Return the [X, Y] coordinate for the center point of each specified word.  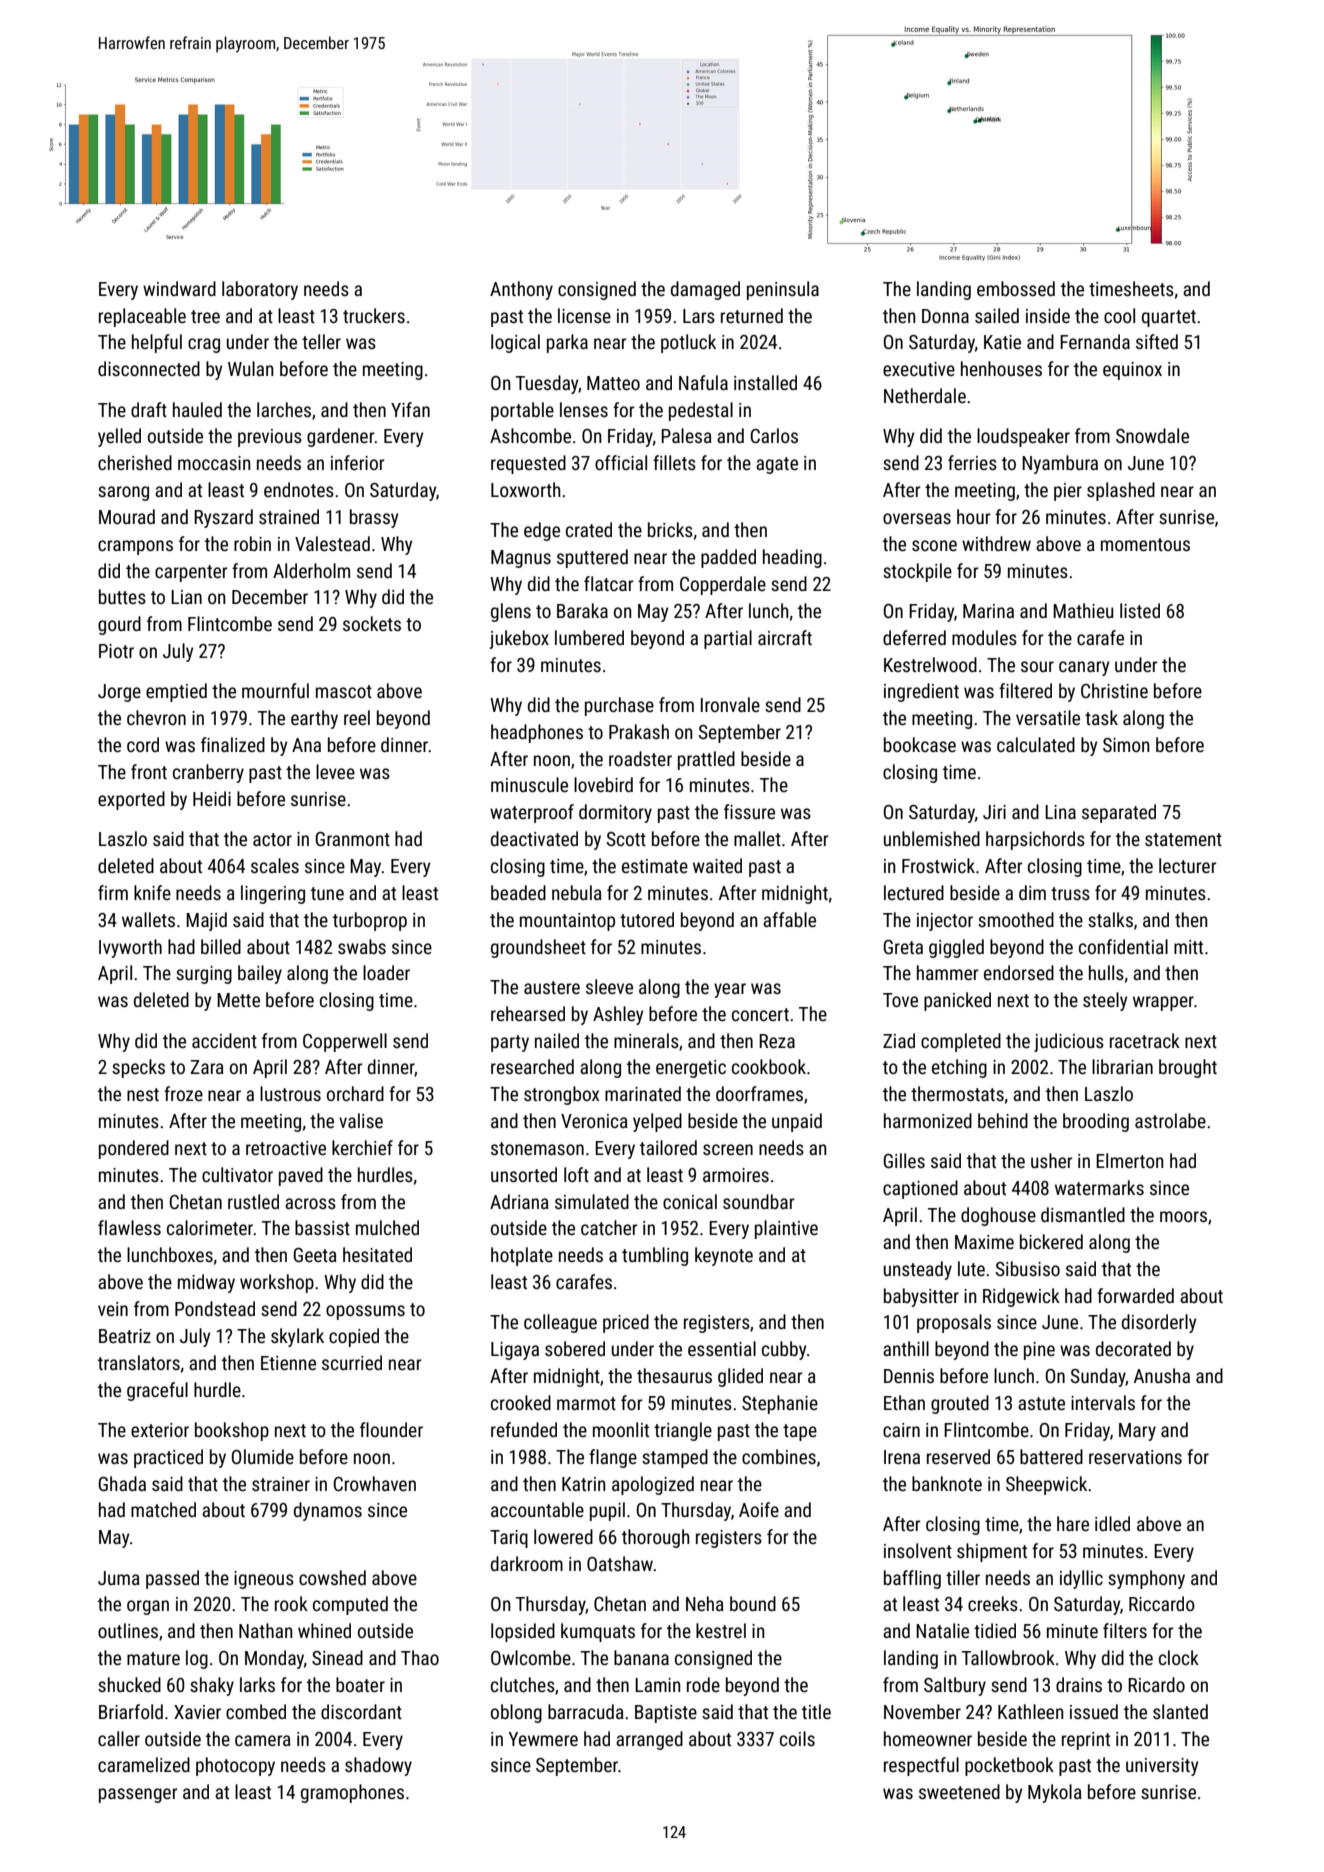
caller [119, 1738]
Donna [945, 316]
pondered [134, 1149]
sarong [123, 493]
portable [522, 411]
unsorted [524, 1174]
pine [1039, 1351]
